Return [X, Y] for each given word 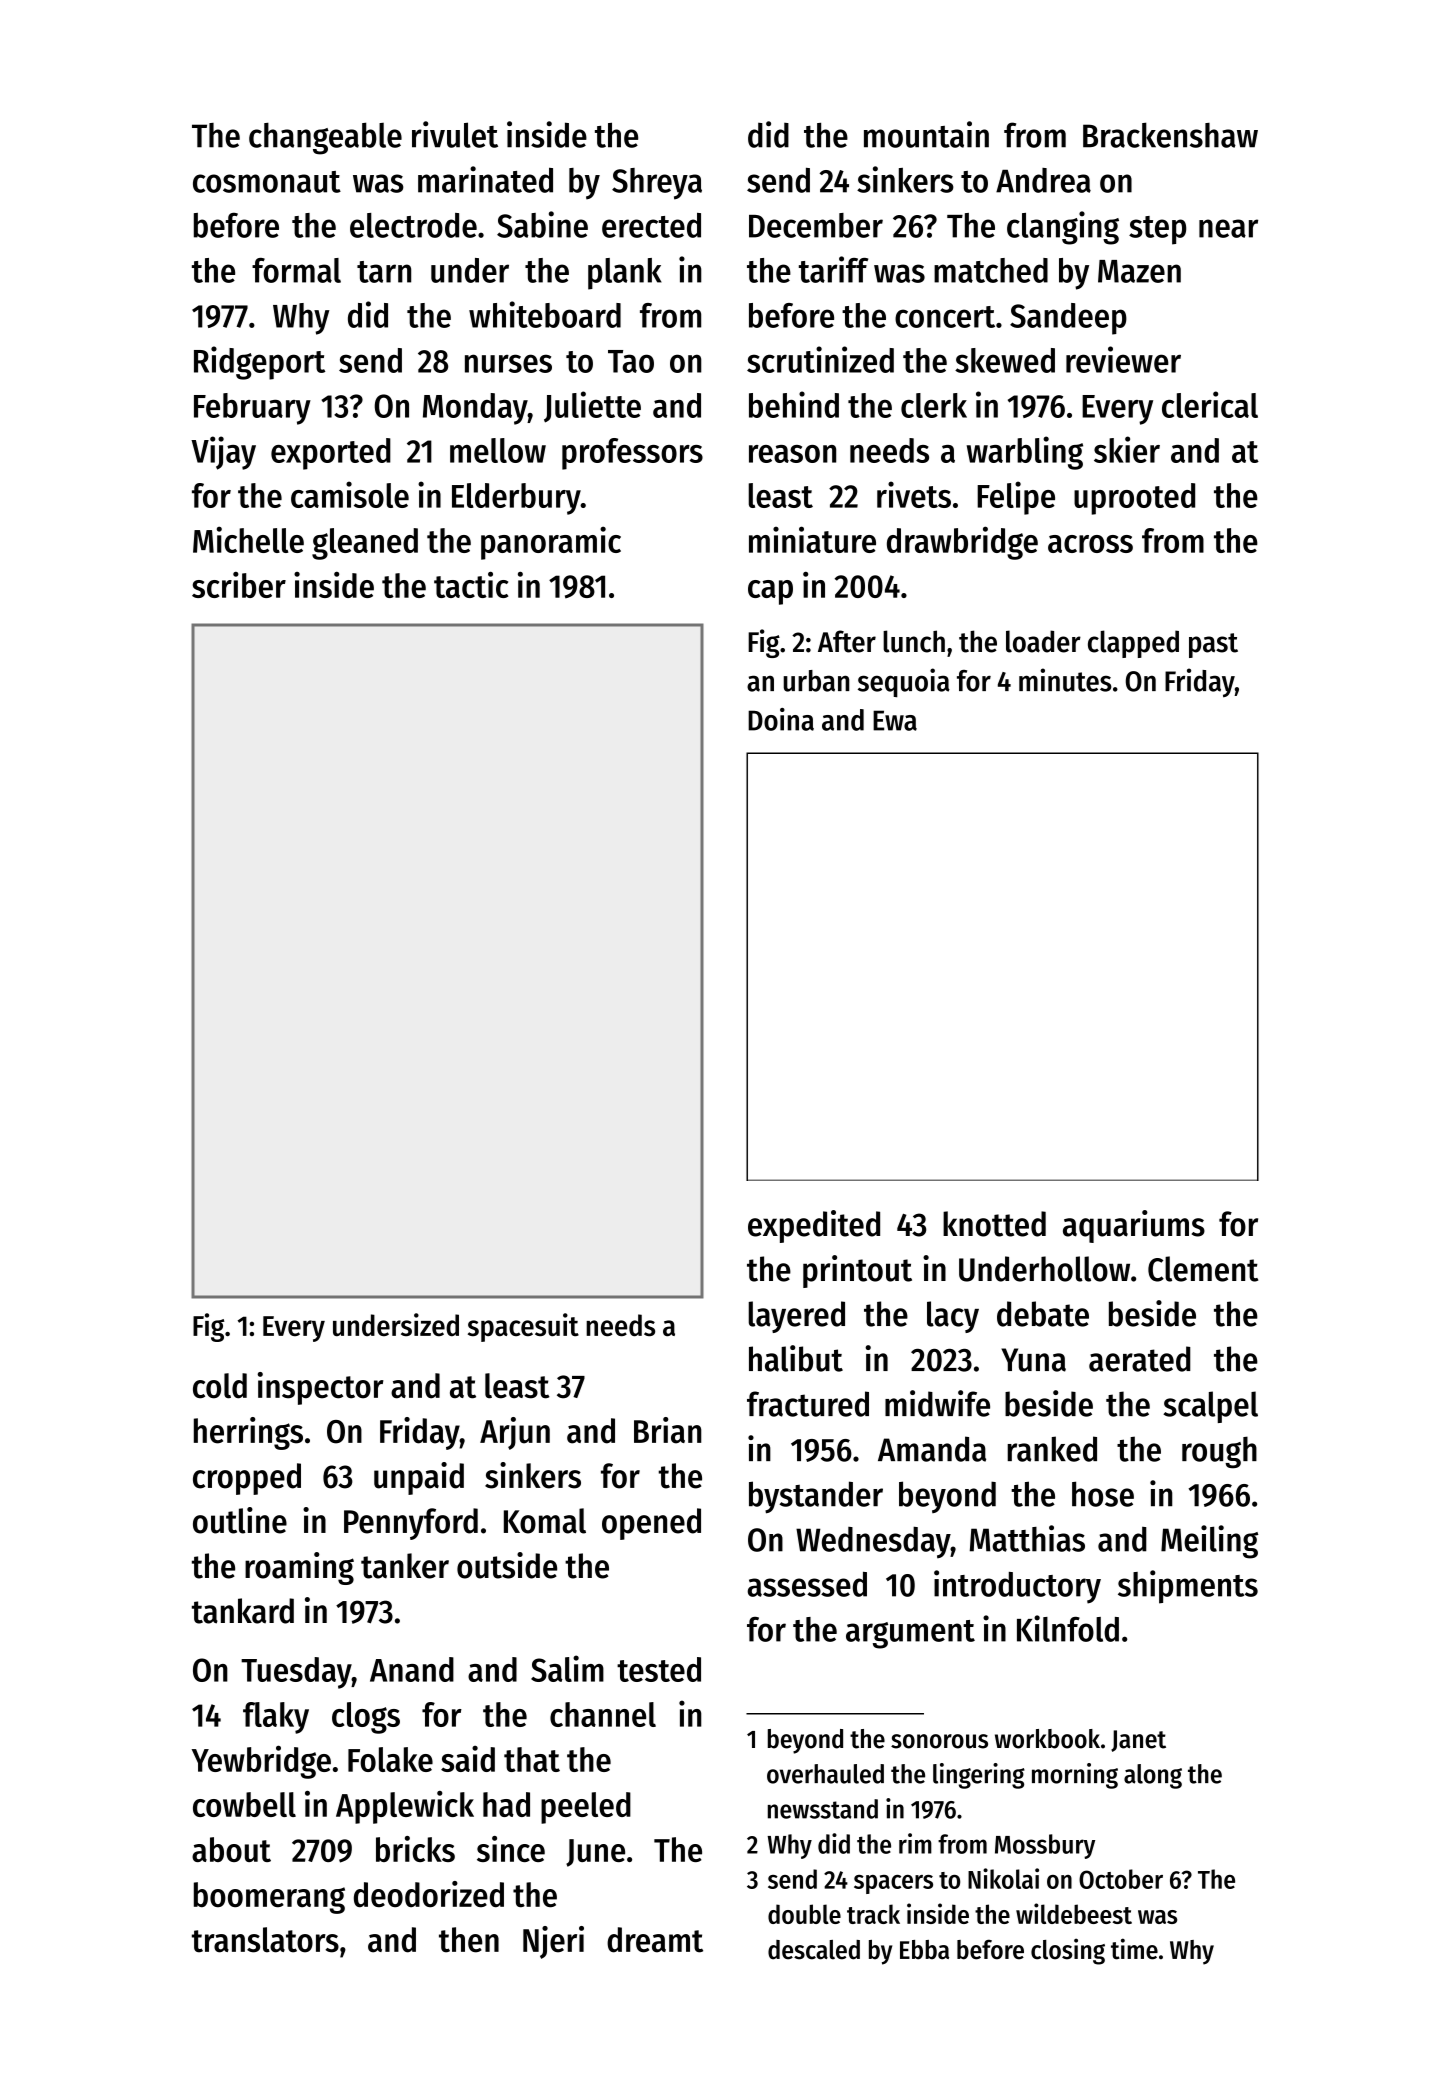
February [252, 409]
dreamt [655, 1940]
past [1213, 645]
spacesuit [523, 1327]
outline [240, 1520]
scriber [239, 585]
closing [1068, 1951]
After [847, 641]
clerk [934, 405]
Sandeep [1068, 319]
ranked [1052, 1449]
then [469, 1940]
